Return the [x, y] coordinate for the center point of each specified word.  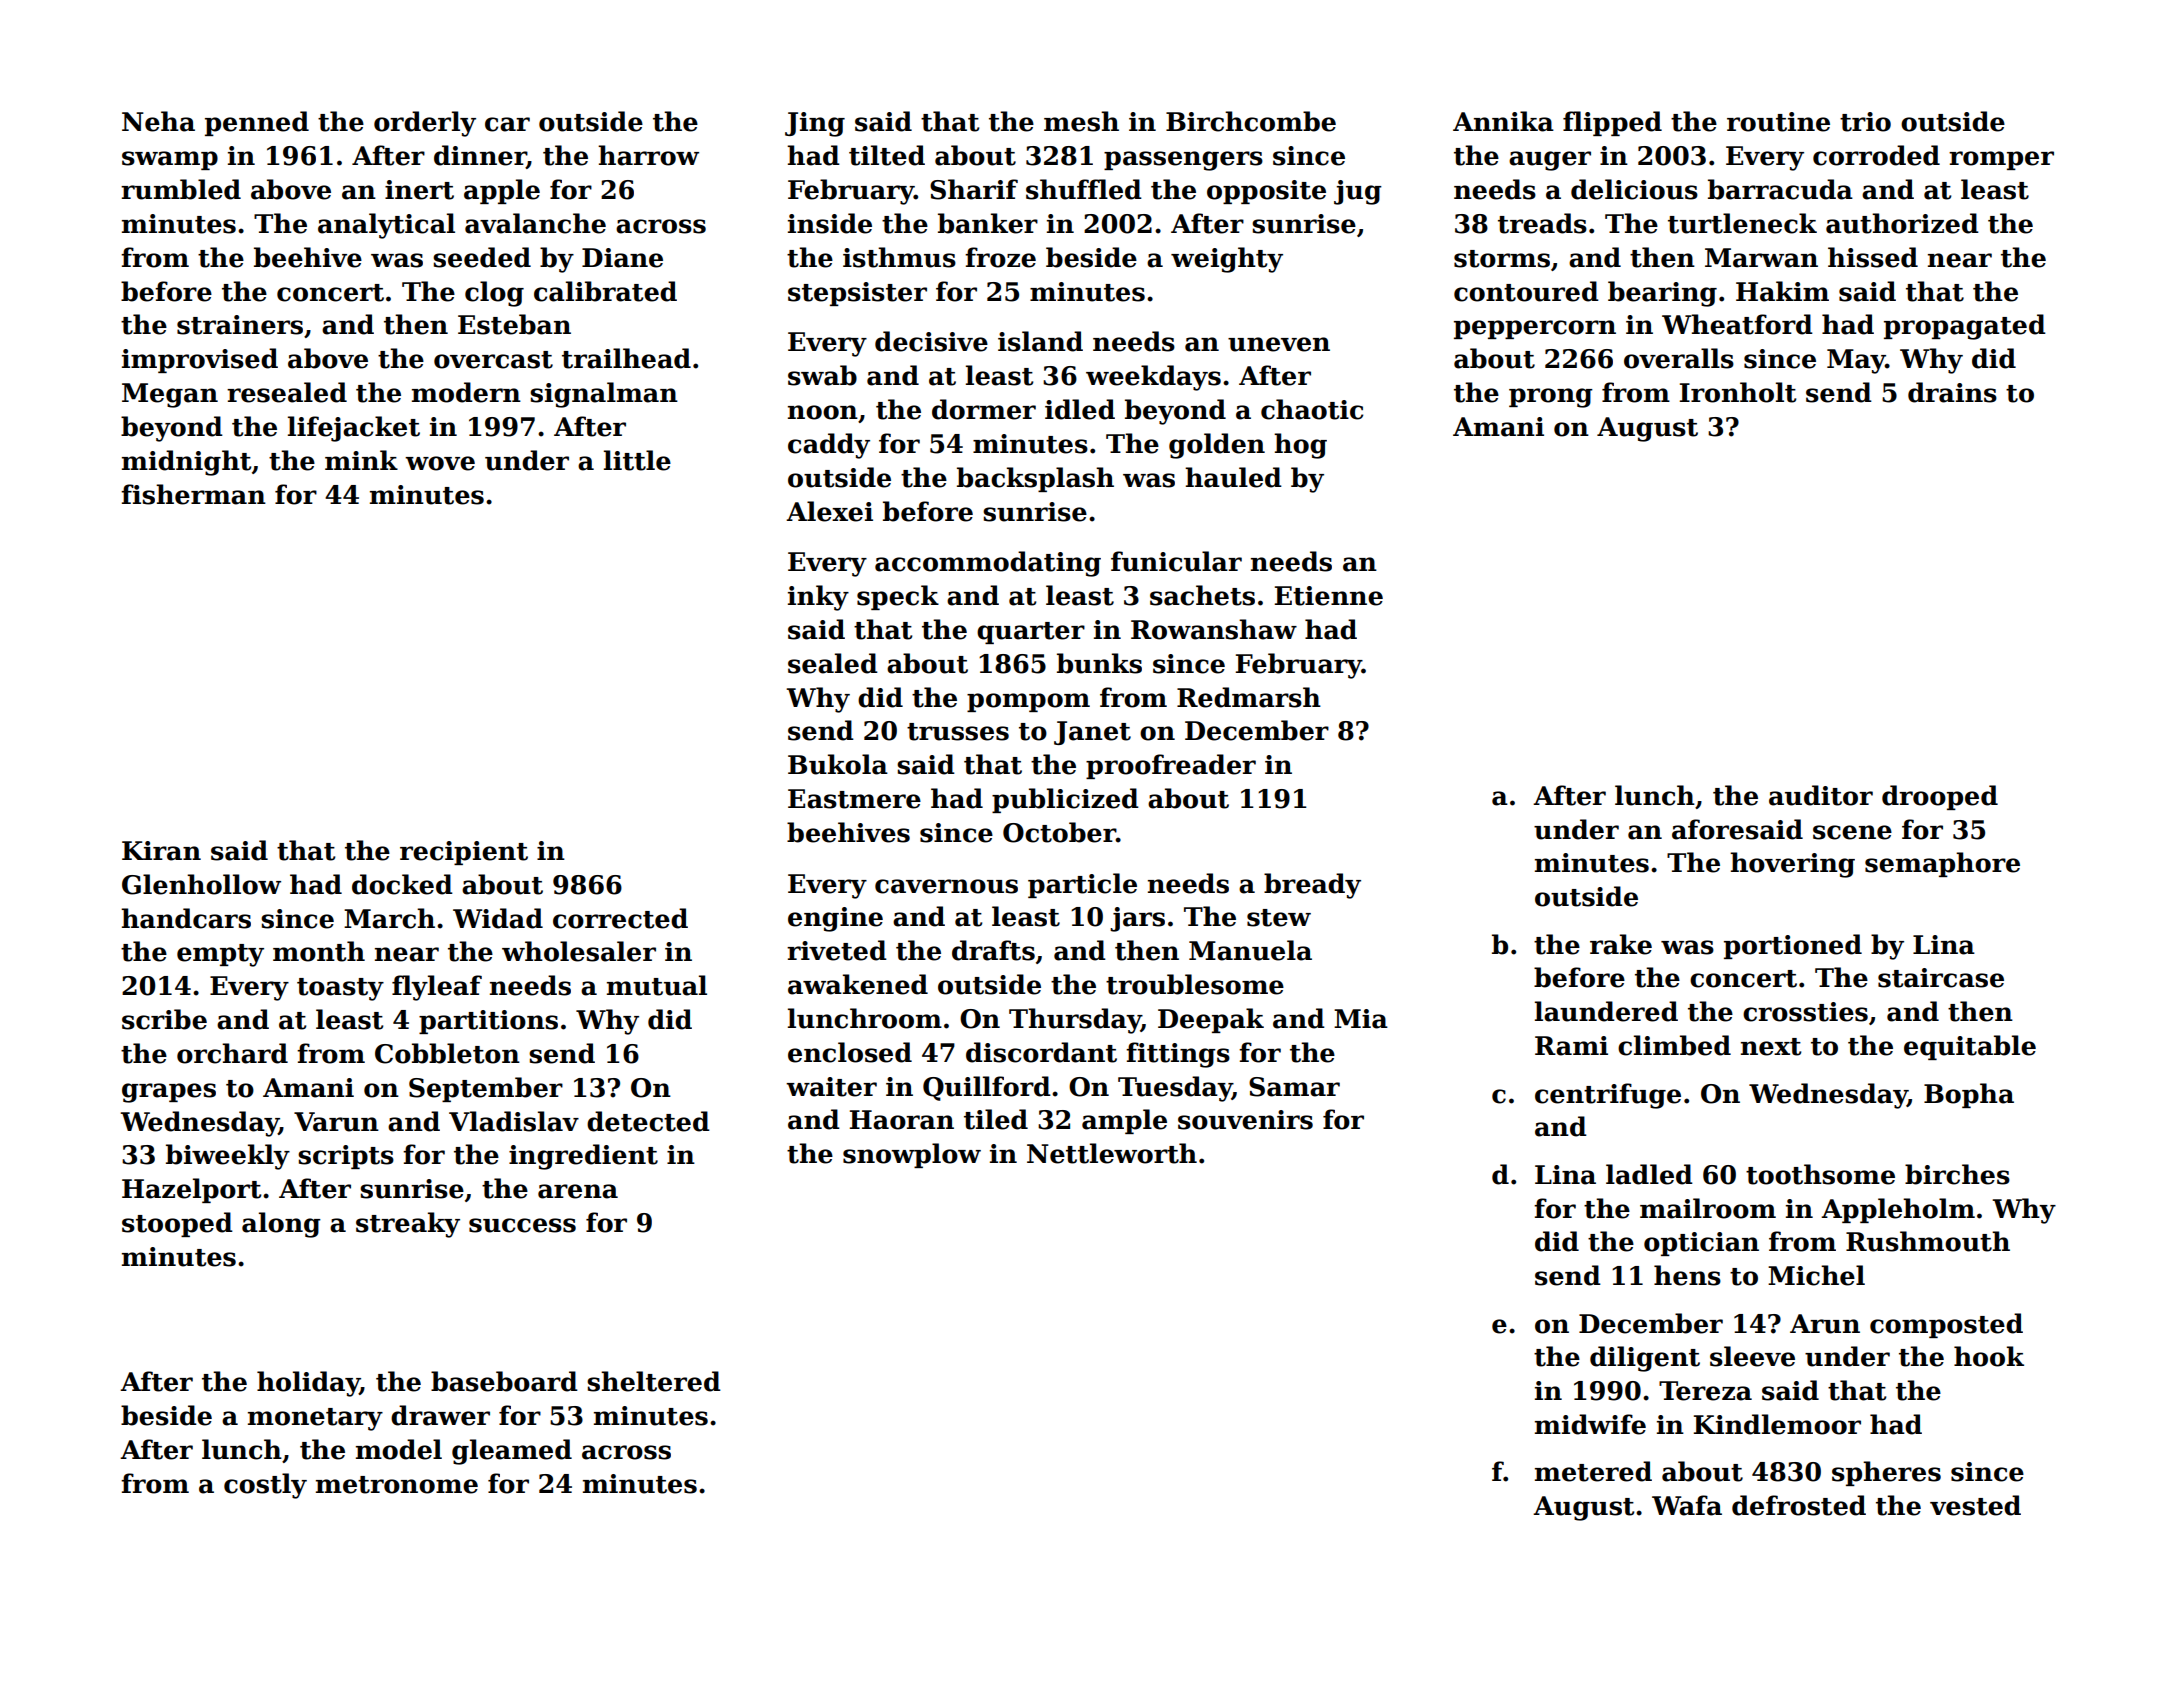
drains [1952, 392]
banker [988, 223]
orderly [425, 124]
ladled [1649, 1174]
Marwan [1761, 258]
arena [578, 1191]
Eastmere [854, 799]
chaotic [1312, 409]
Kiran [161, 851]
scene [1852, 832]
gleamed [512, 1452]
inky [818, 598]
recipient [464, 853]
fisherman [193, 494]
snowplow [912, 1155]
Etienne [1329, 596]
